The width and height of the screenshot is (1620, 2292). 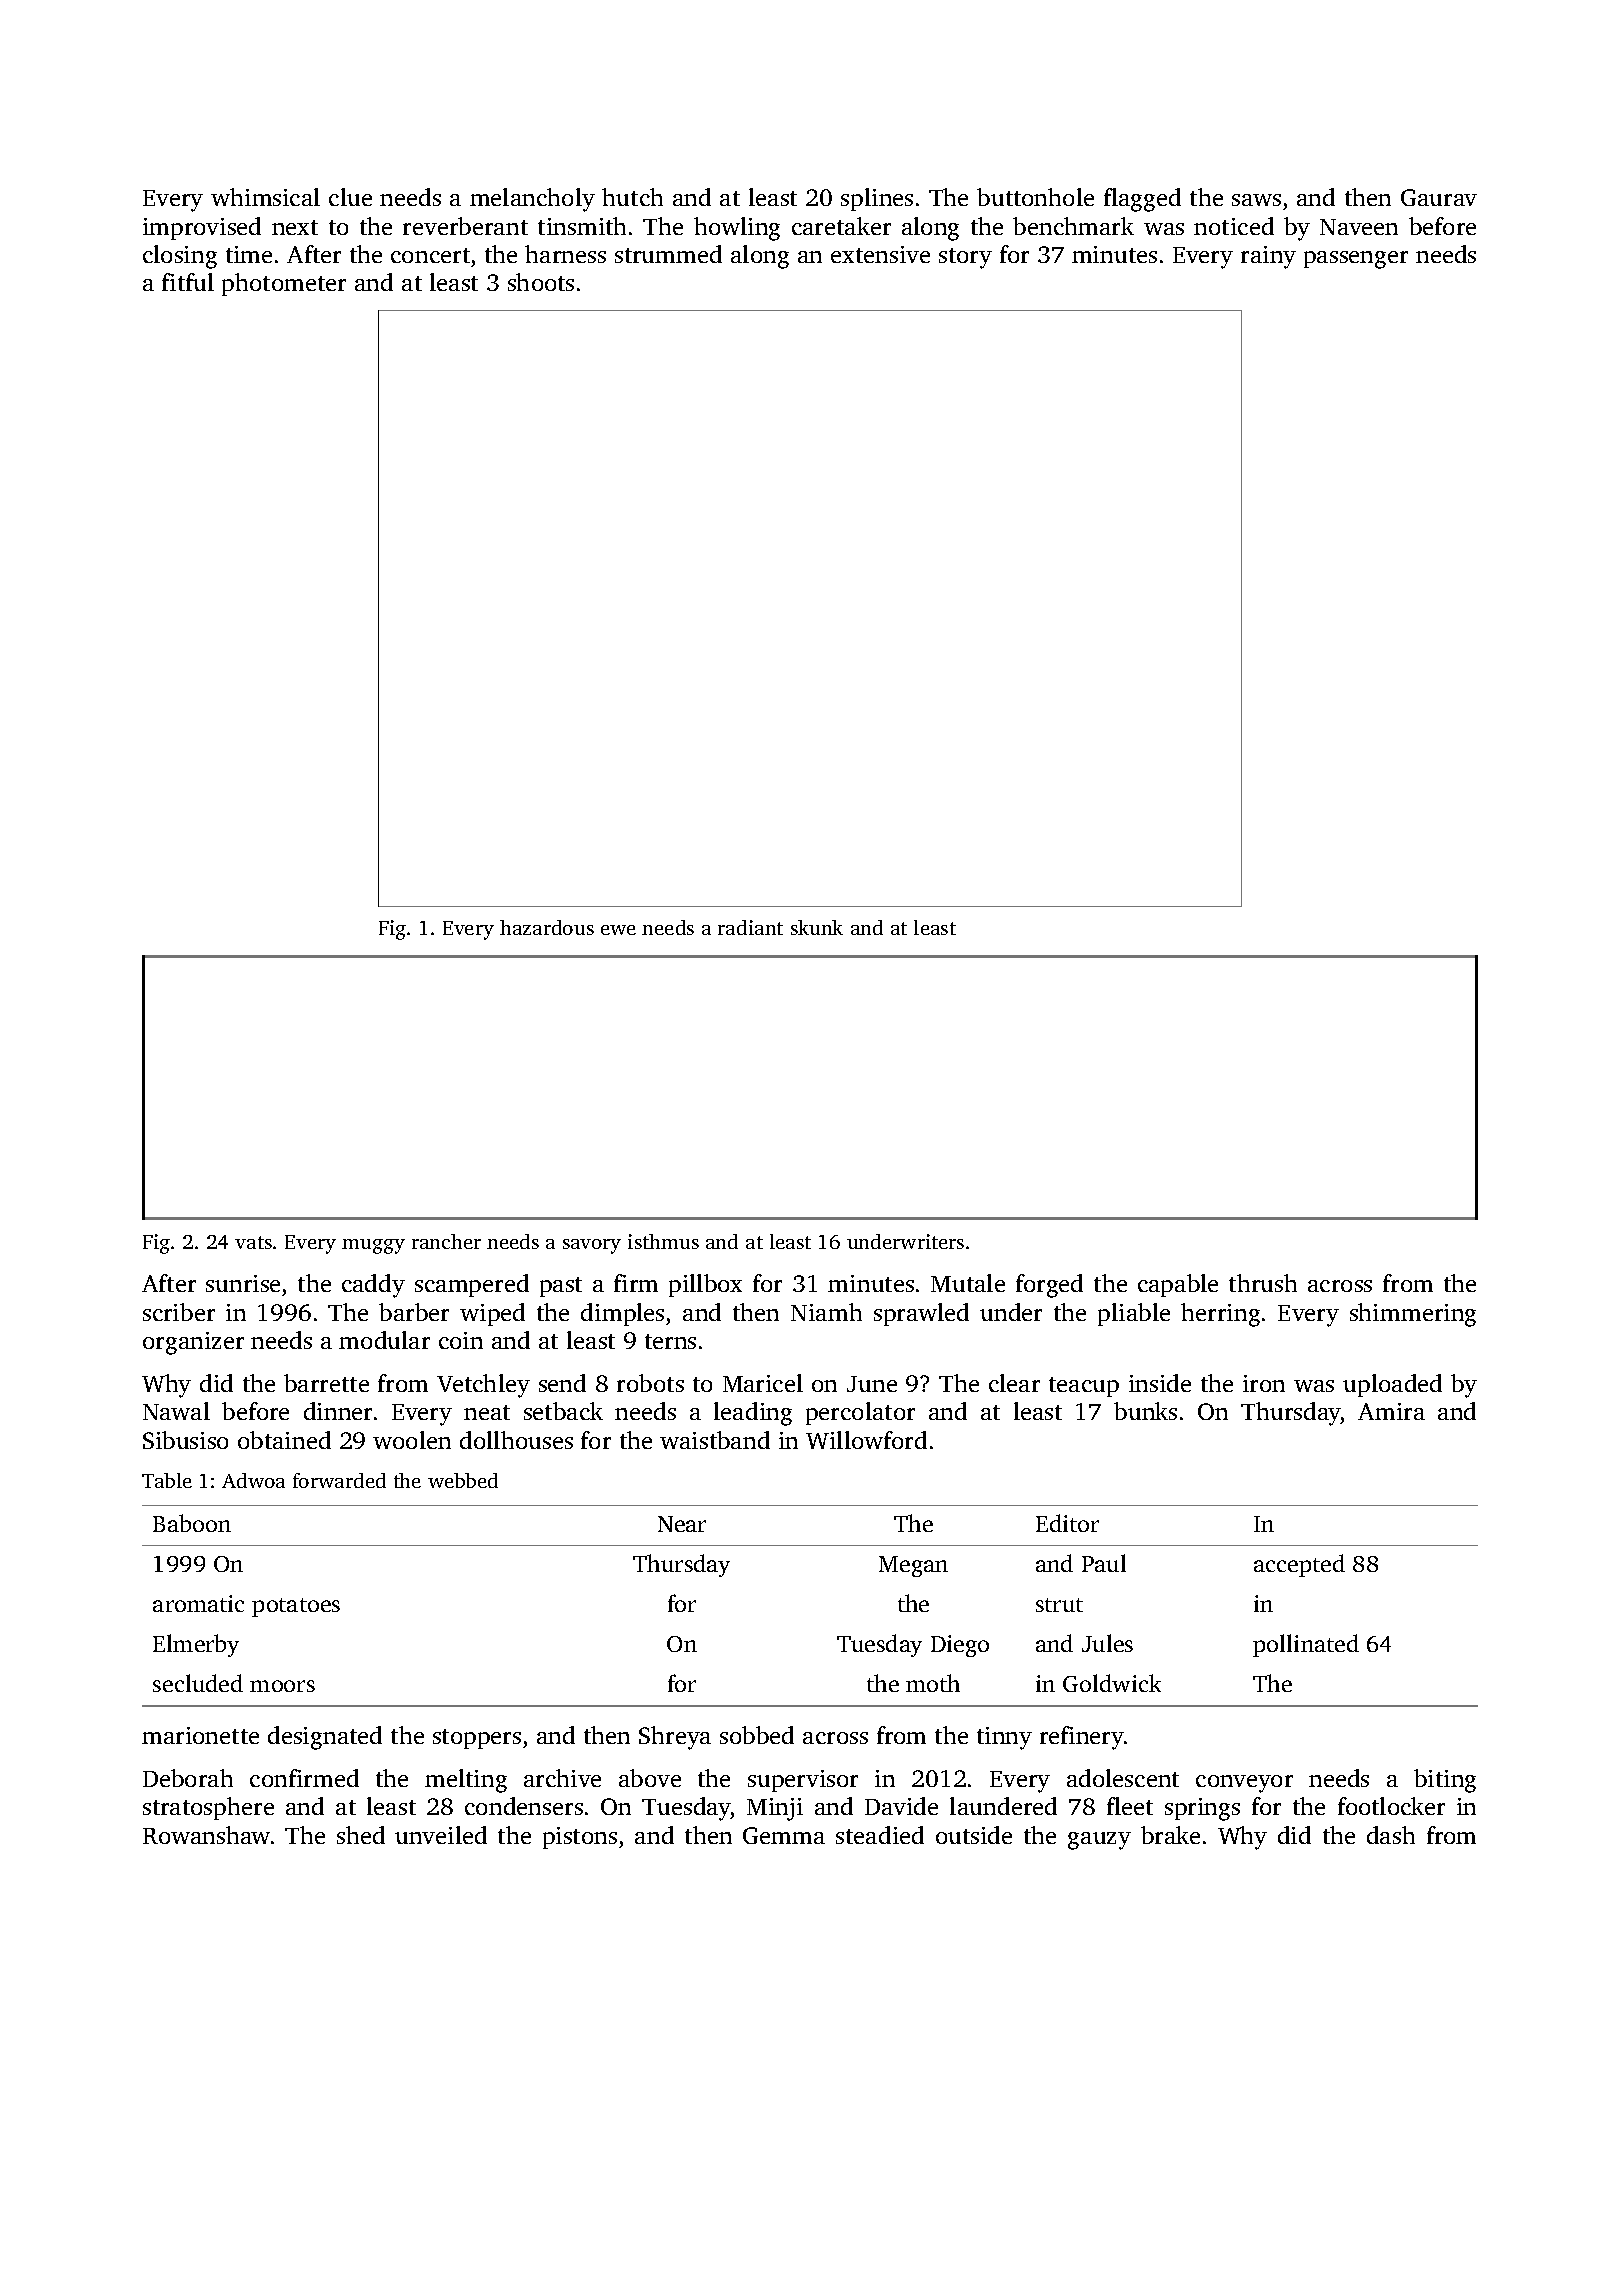 What do you see at coordinates (1099, 1841) in the screenshot?
I see `gauzy` at bounding box center [1099, 1841].
